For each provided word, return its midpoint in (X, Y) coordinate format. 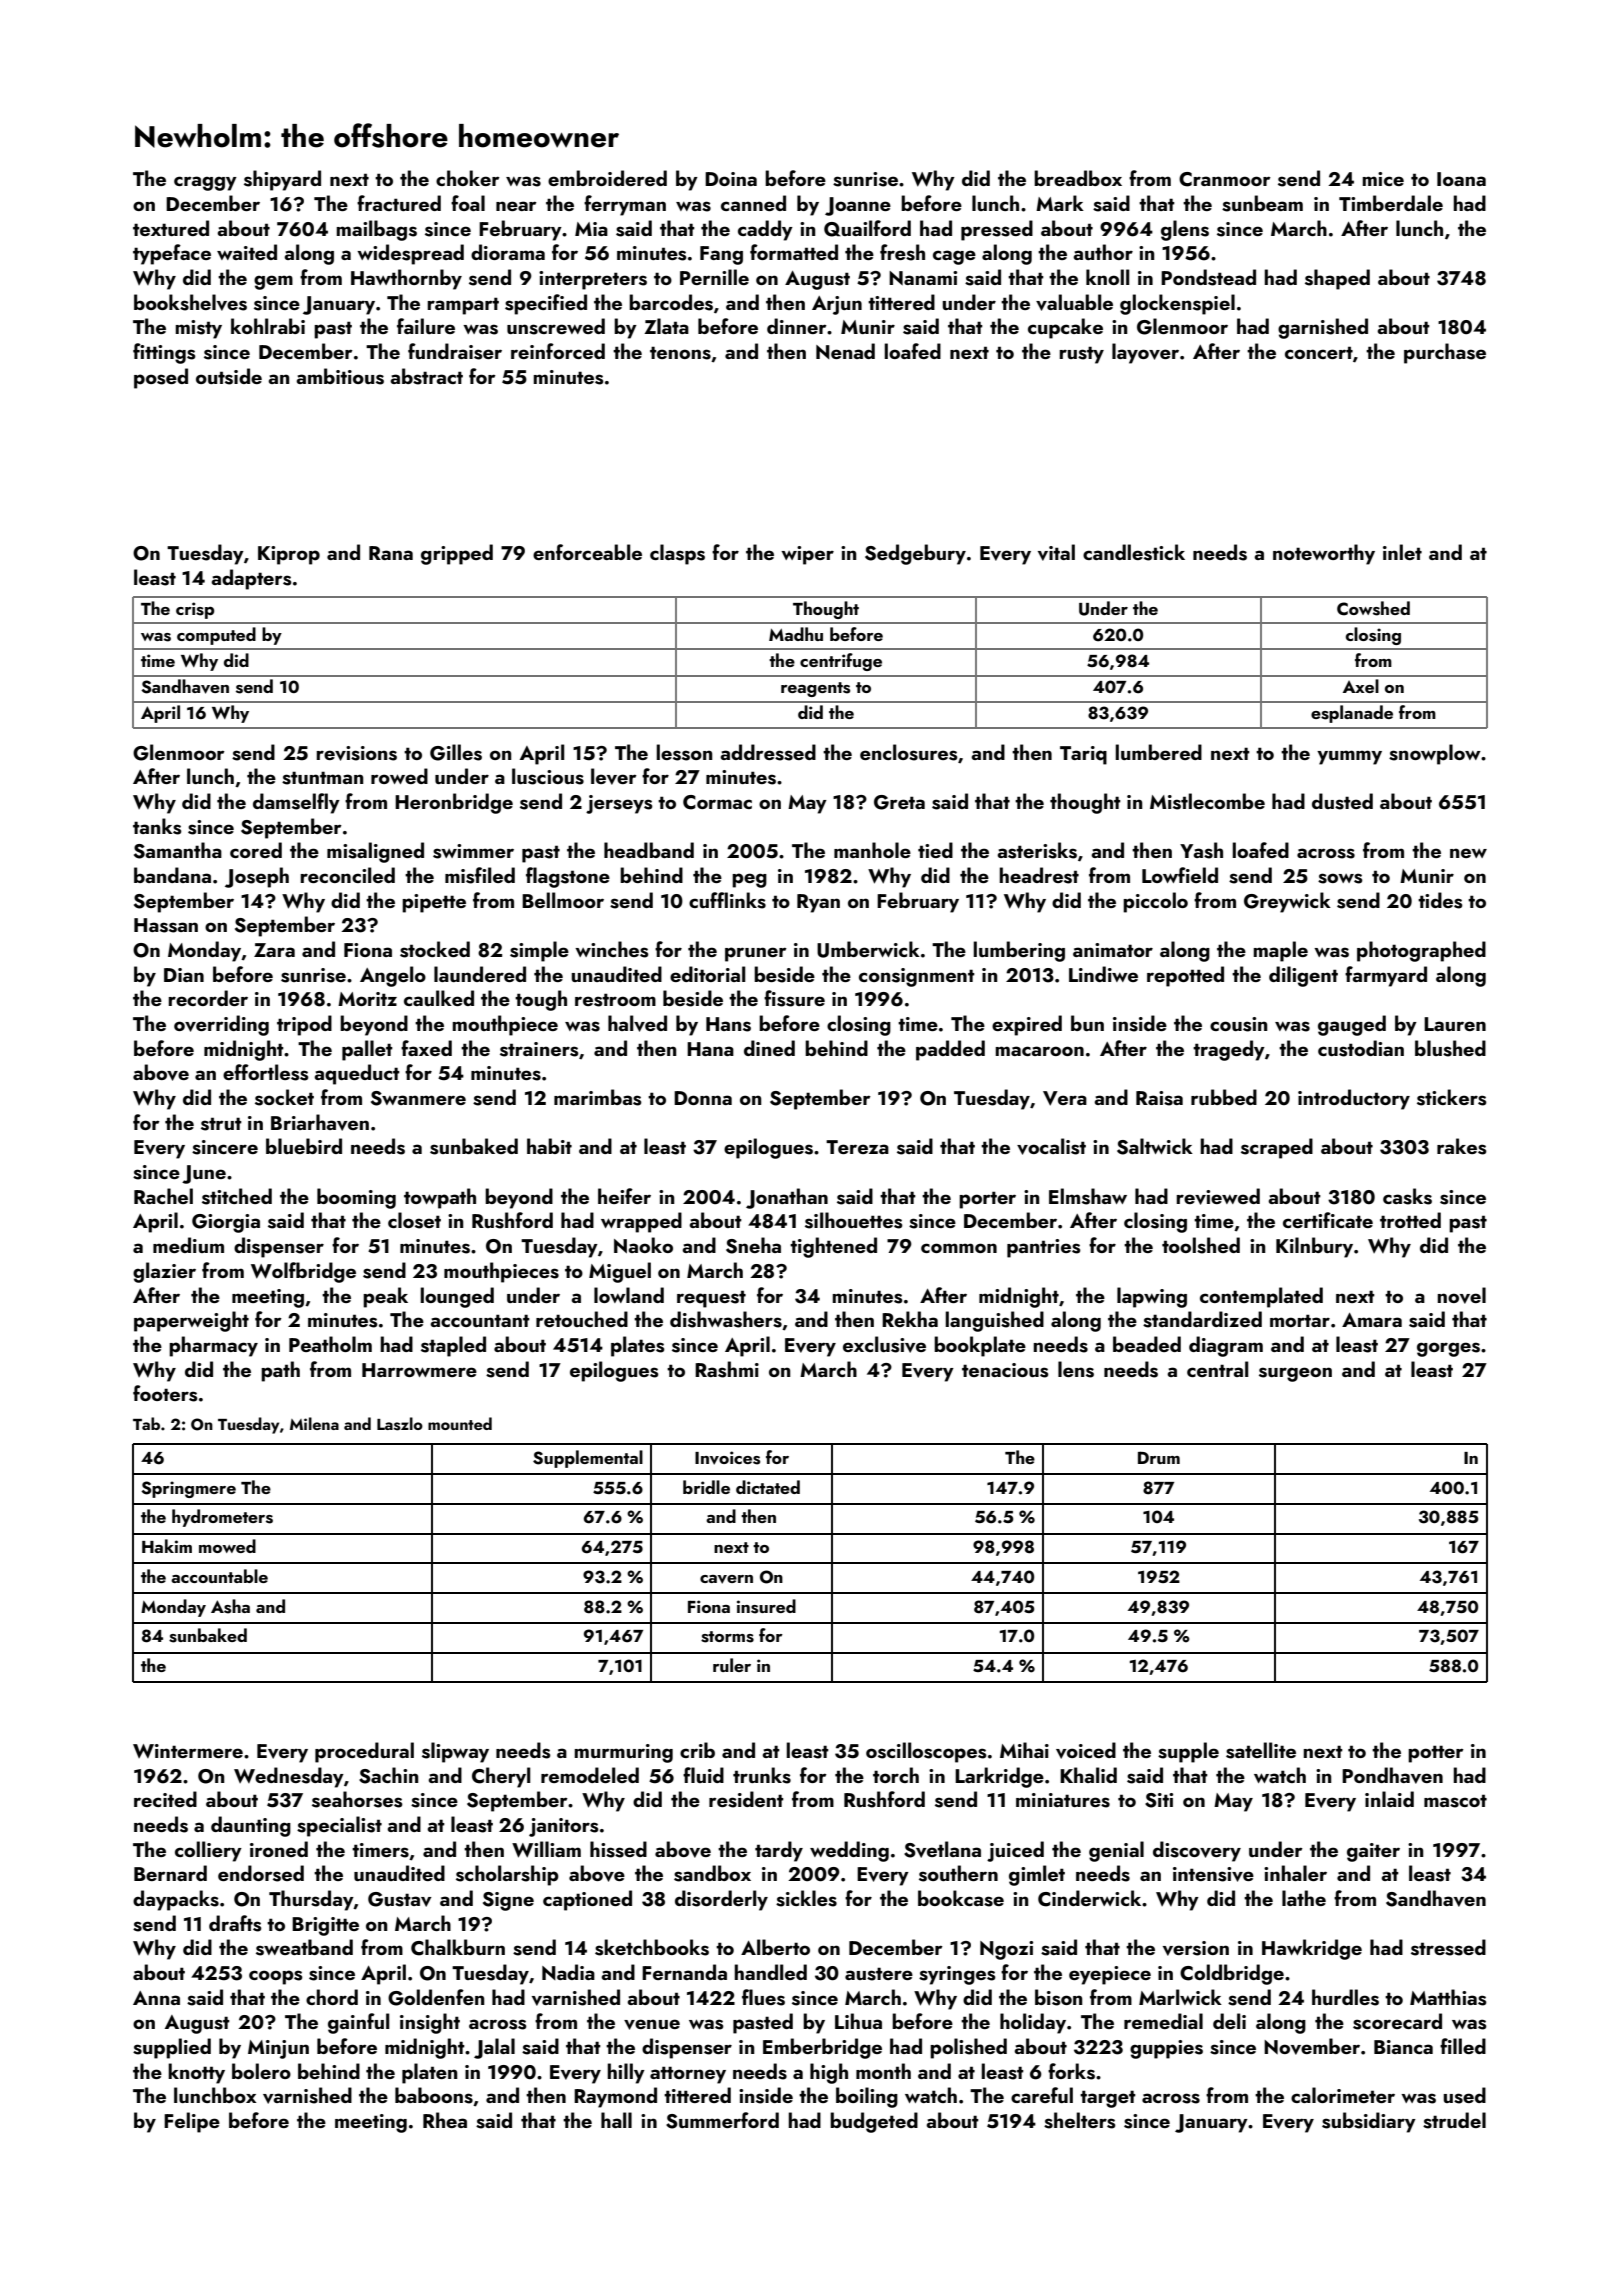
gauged (1352, 1025)
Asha (230, 1606)
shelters (1080, 2120)
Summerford (722, 2120)
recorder (208, 998)
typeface (172, 254)
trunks (762, 1775)
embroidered (607, 178)
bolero (261, 2071)
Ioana (1461, 179)
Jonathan (787, 1198)
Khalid (1088, 1775)
